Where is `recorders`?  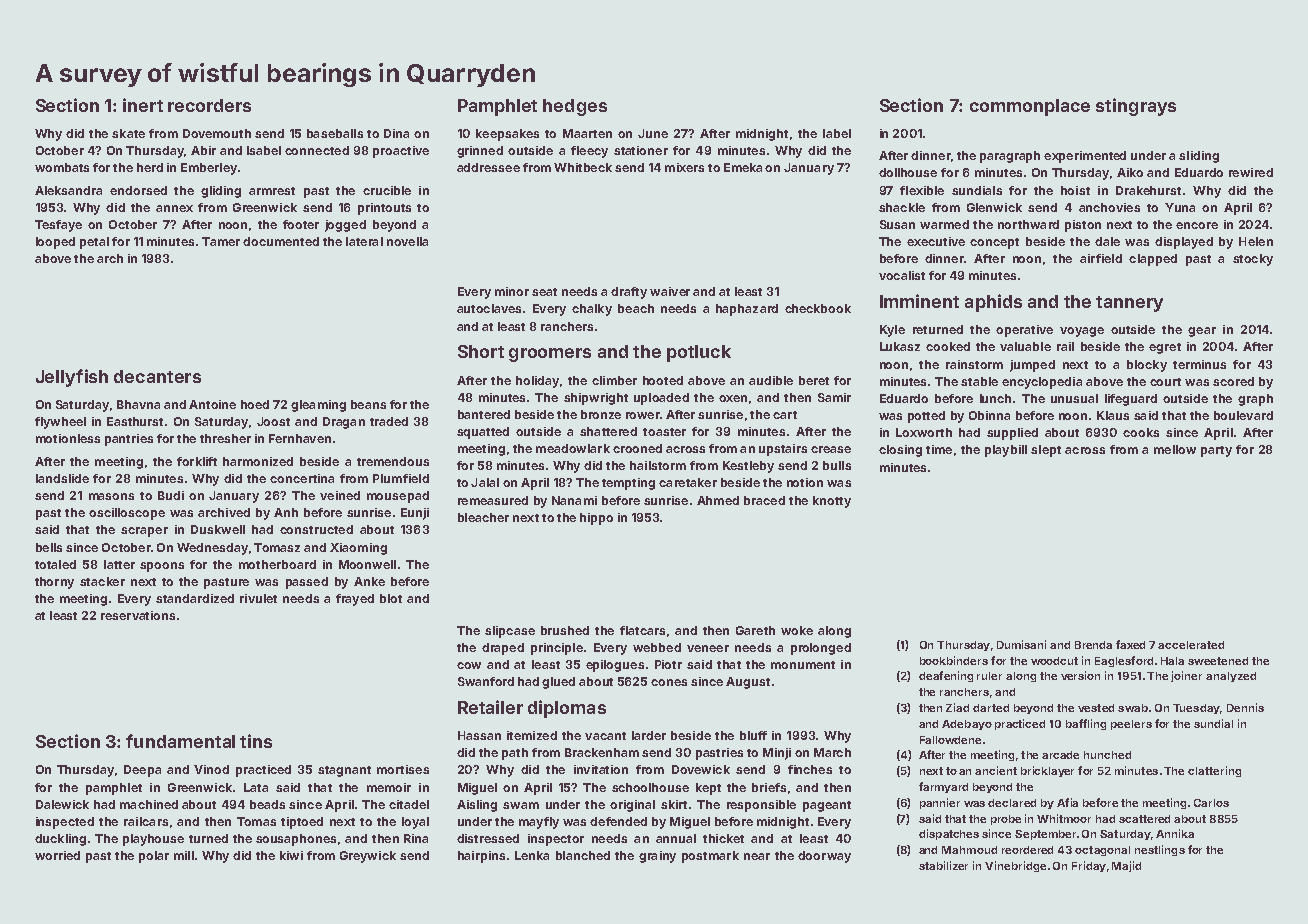
recorders is located at coordinates (209, 105).
